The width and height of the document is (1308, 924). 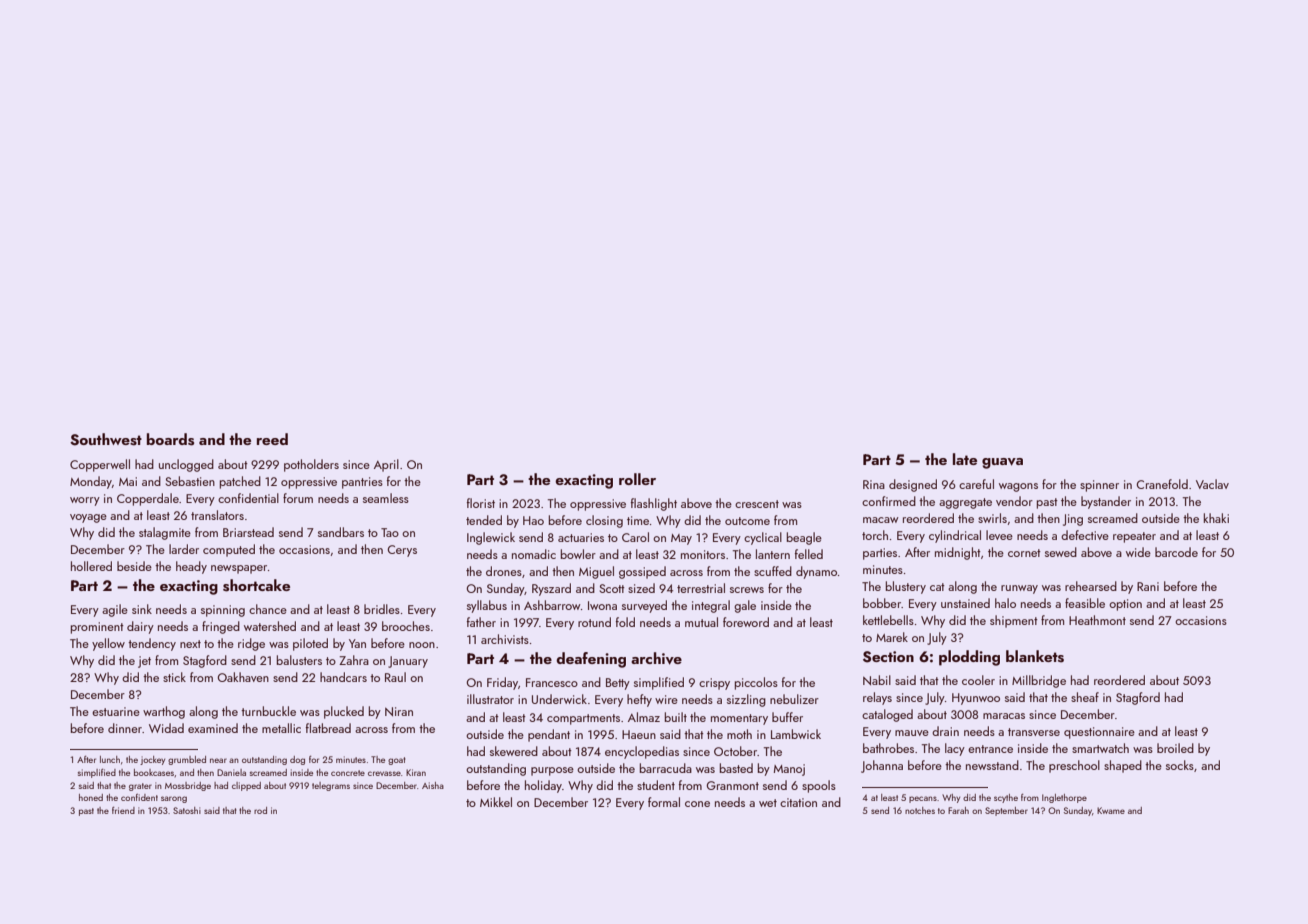 What do you see at coordinates (1002, 463) in the document?
I see `guava` at bounding box center [1002, 463].
